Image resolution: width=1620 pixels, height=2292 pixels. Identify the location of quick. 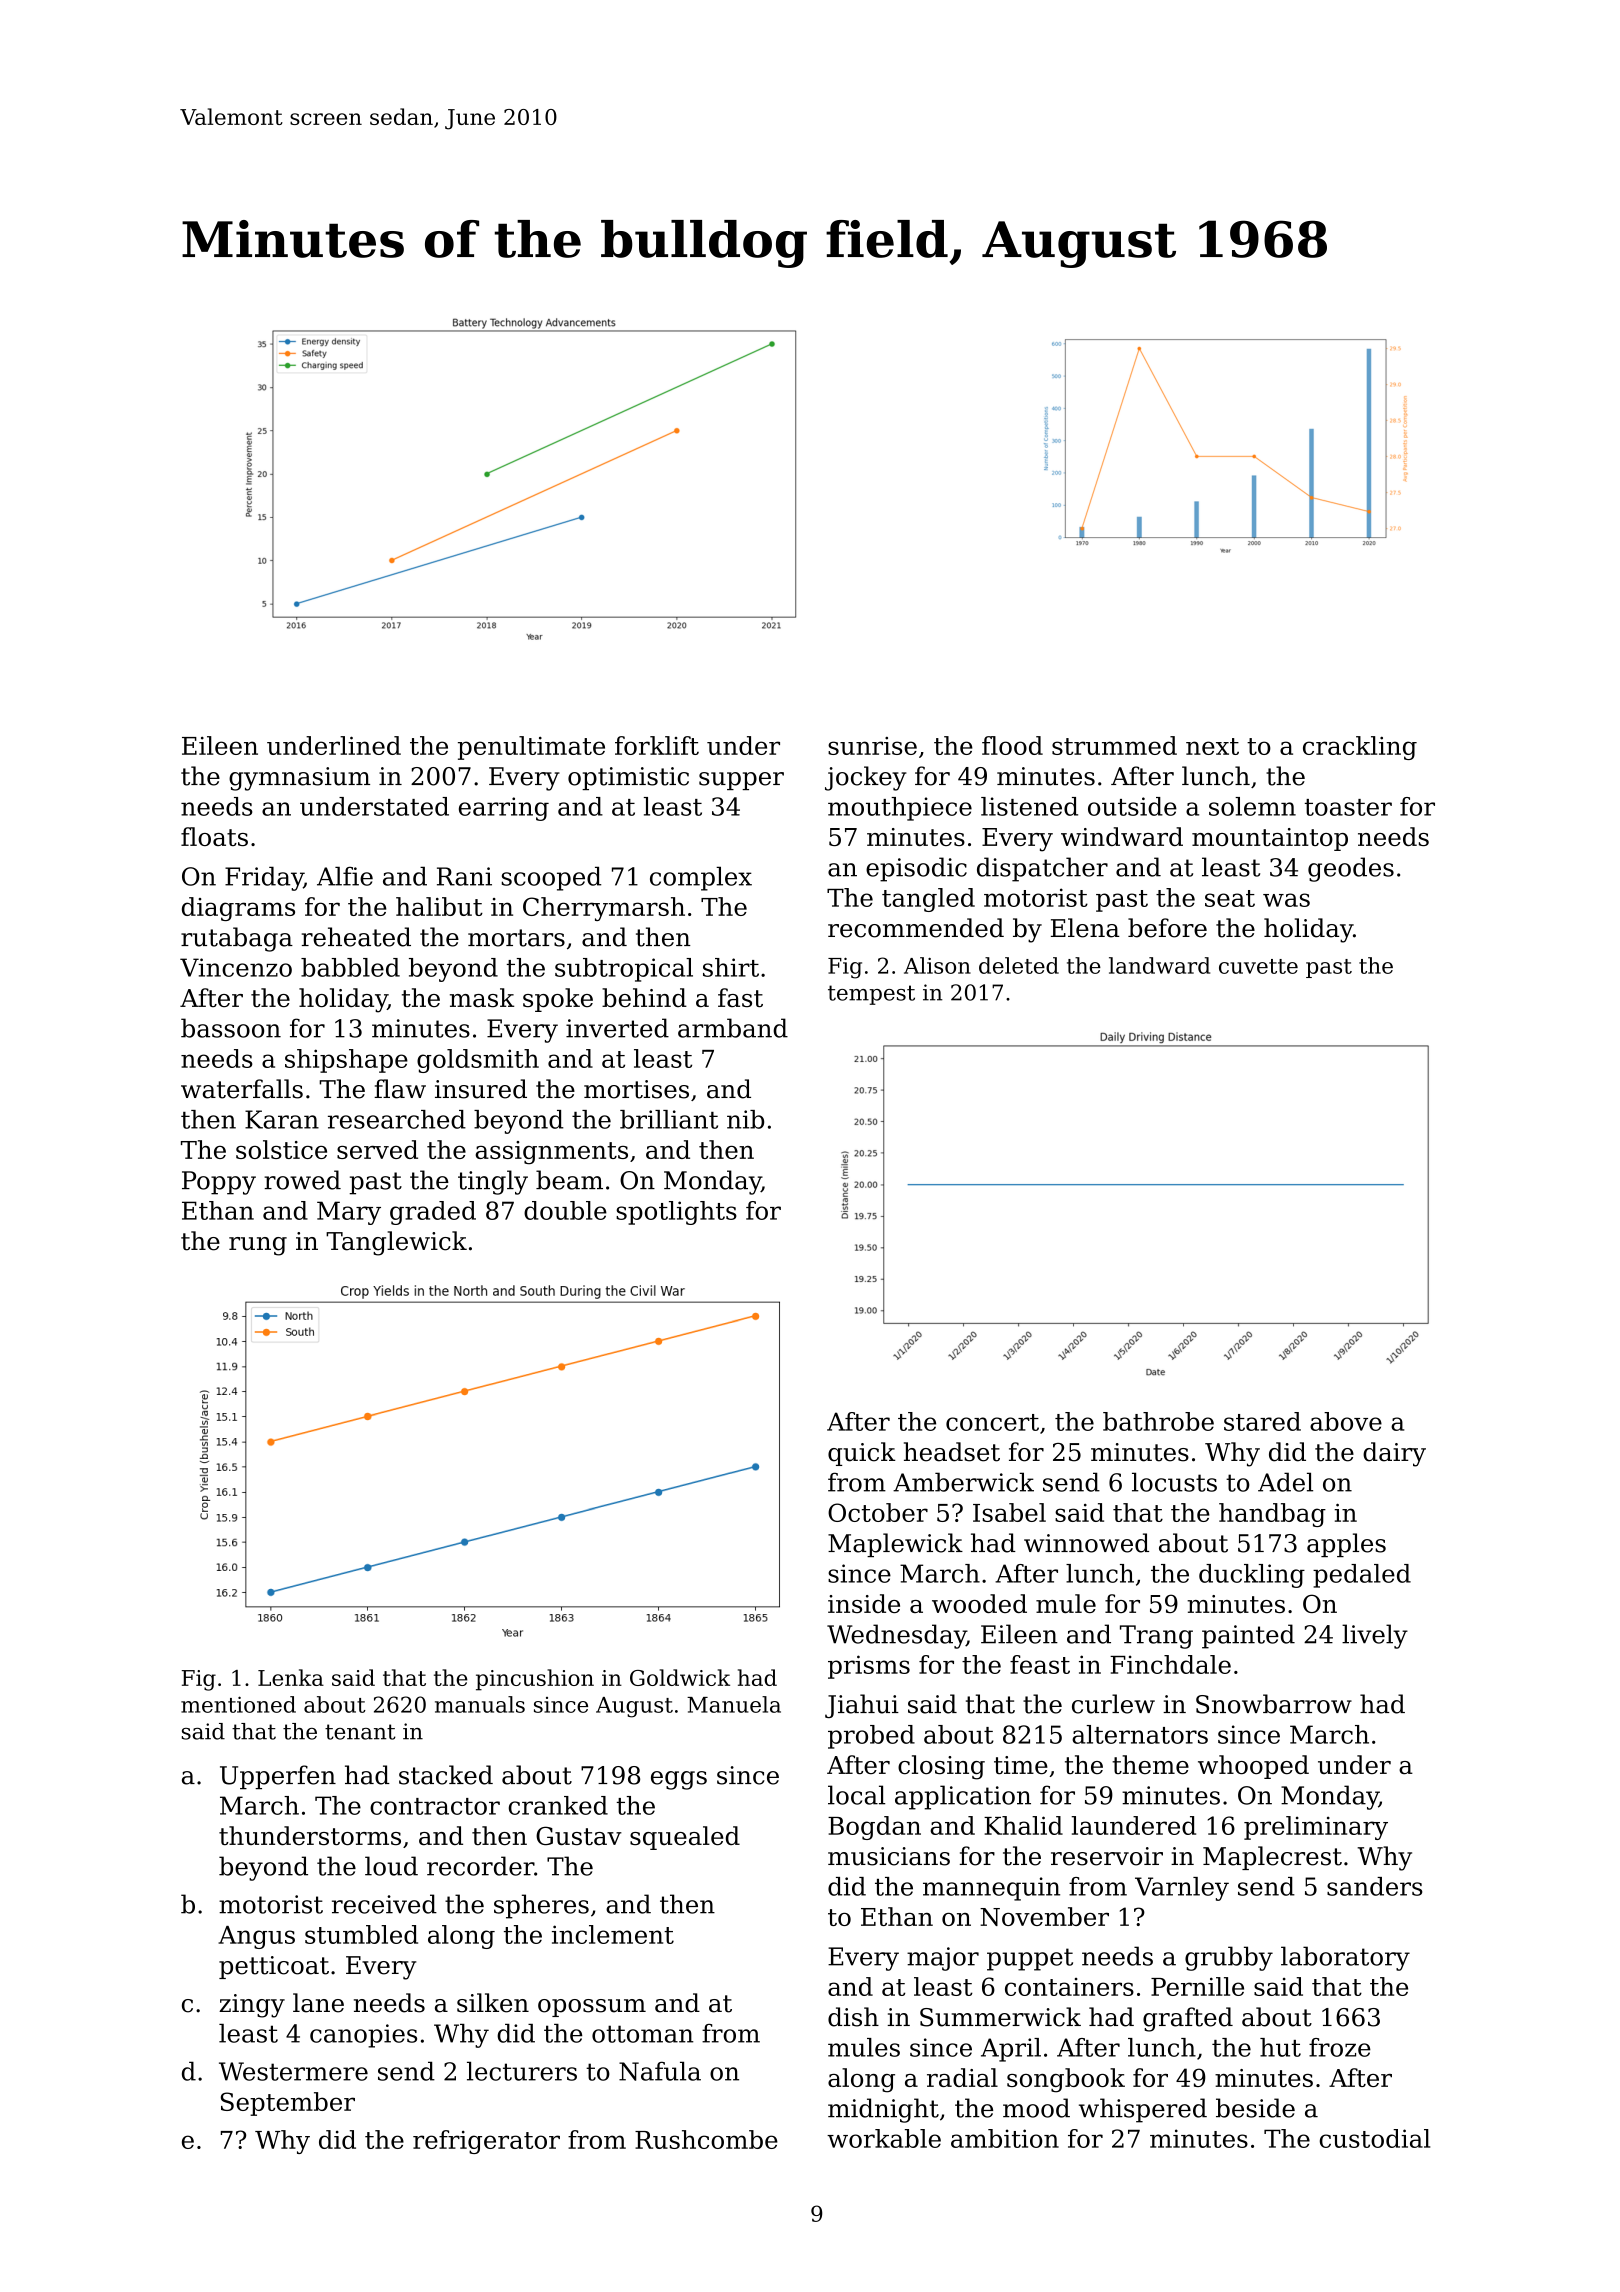
(862, 1454).
